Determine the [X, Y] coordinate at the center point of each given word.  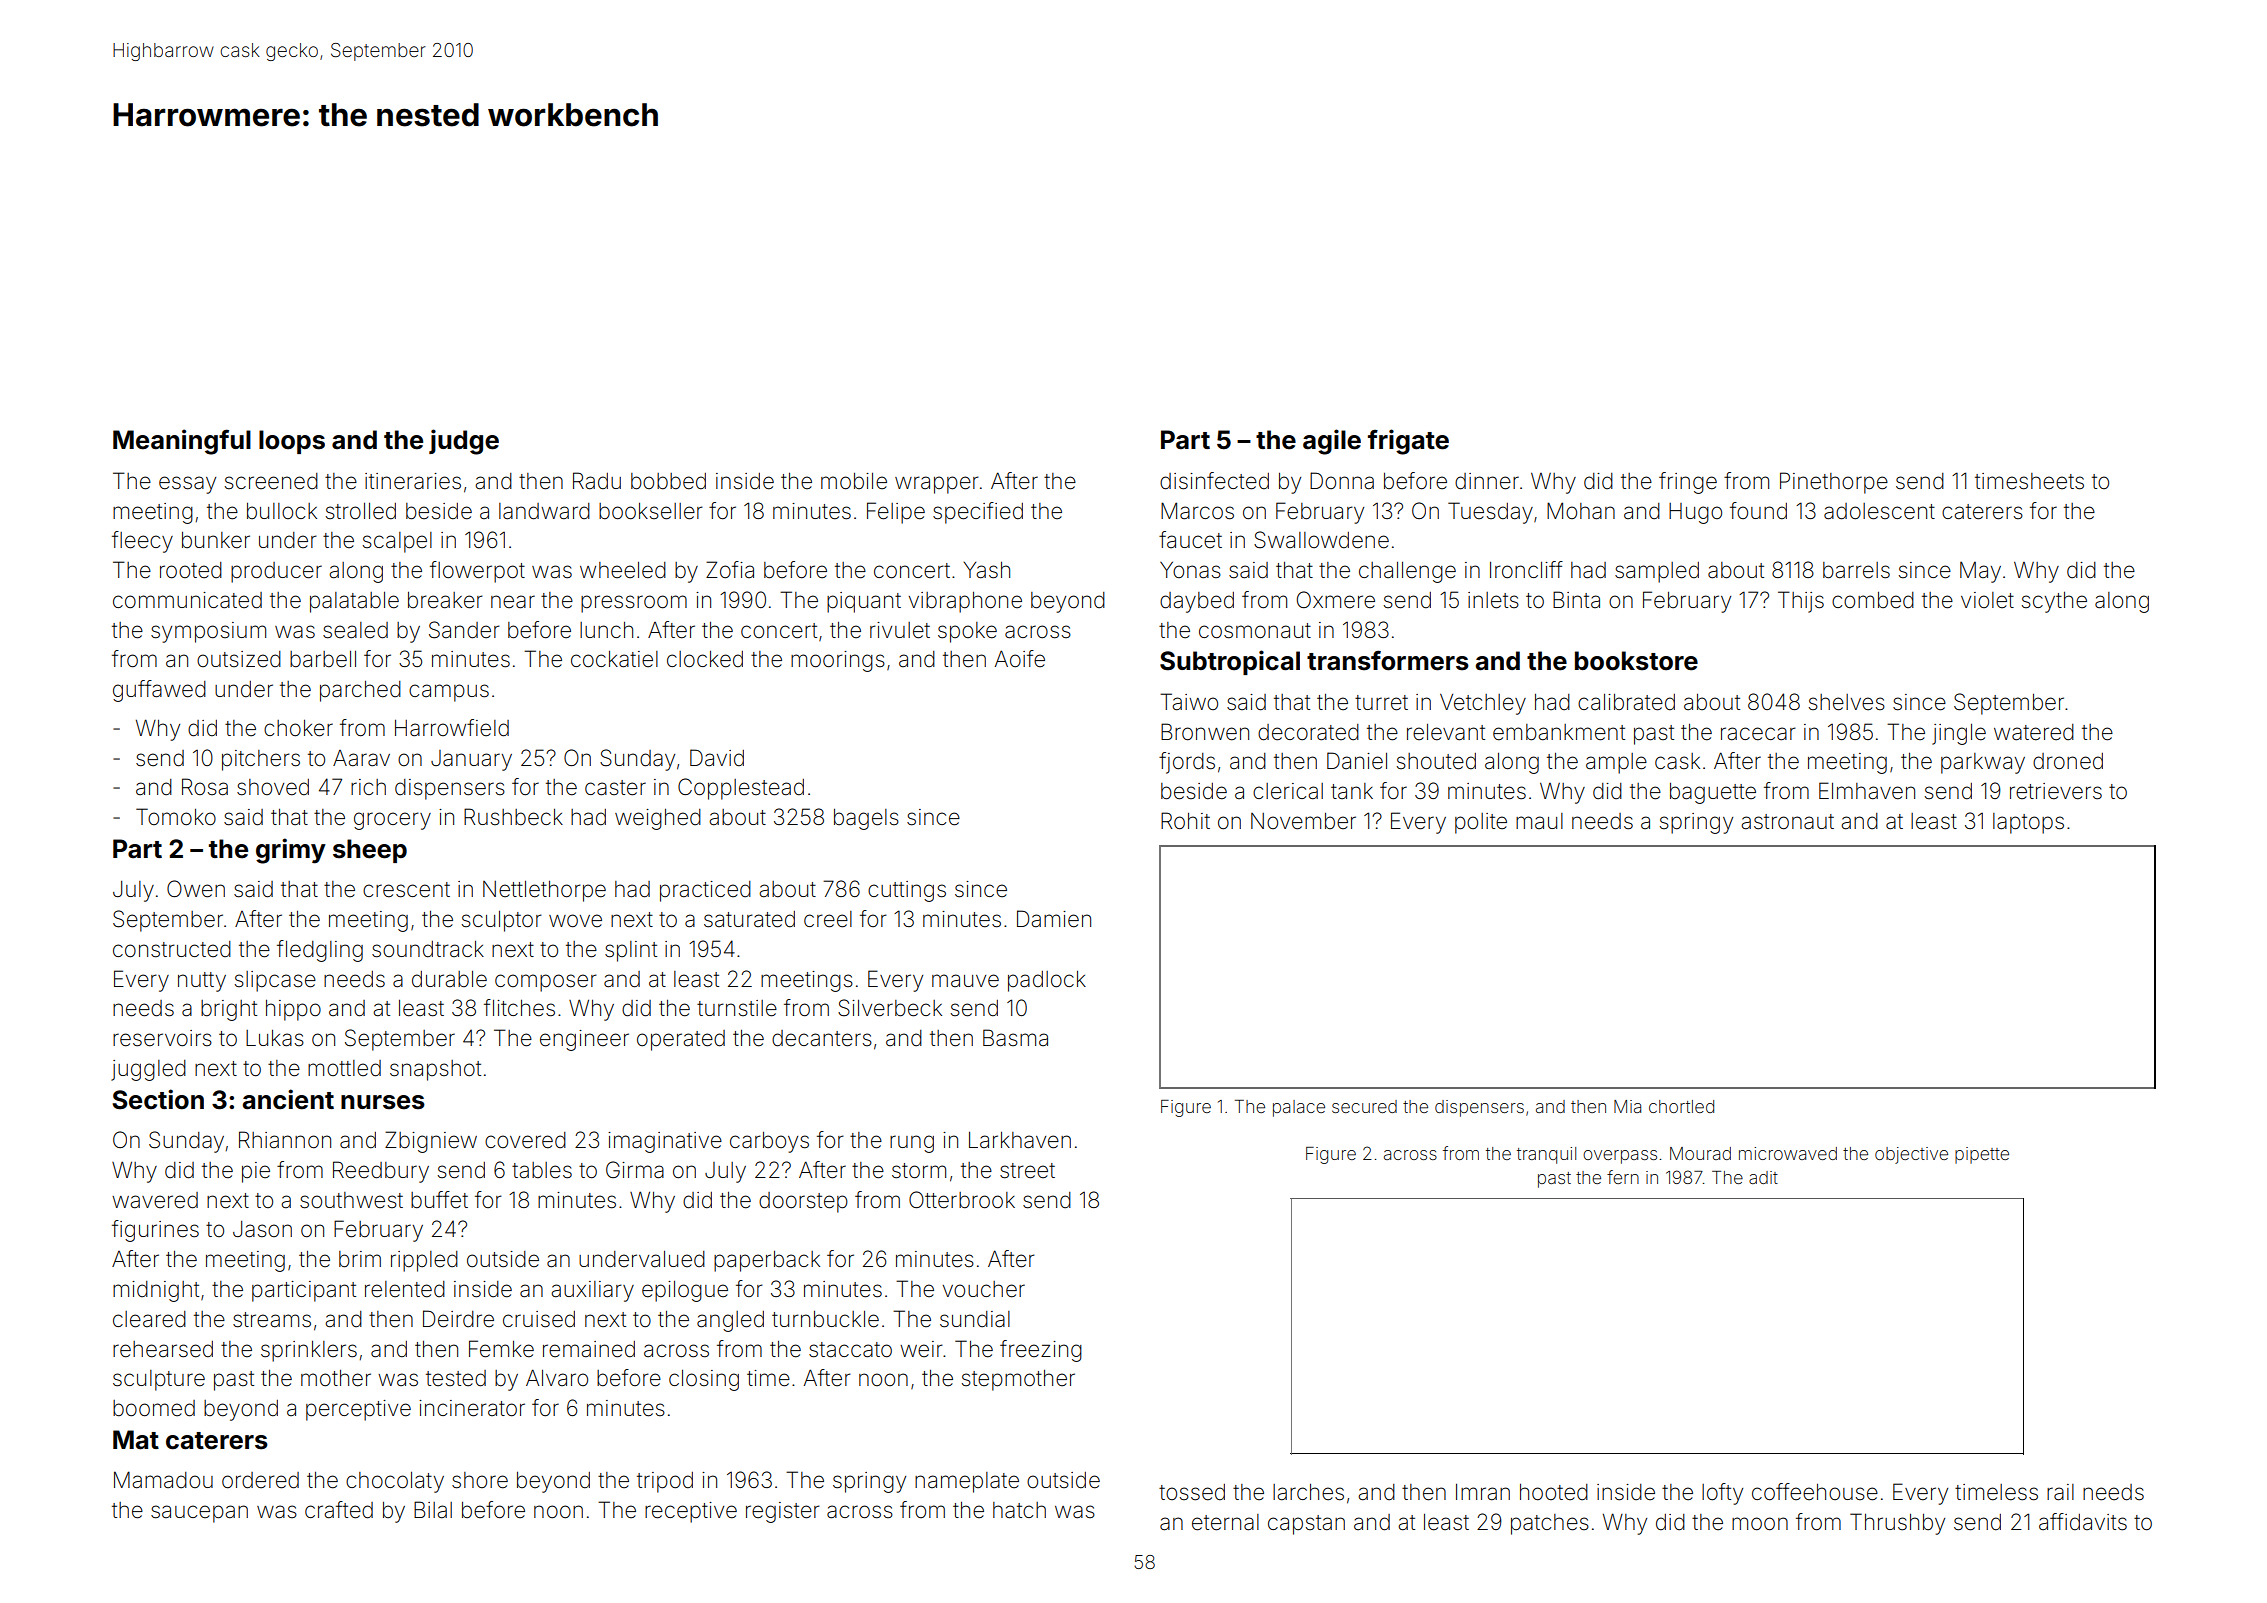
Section [158, 1099]
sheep [370, 851]
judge [464, 442]
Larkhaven [1020, 1140]
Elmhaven [1867, 791]
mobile [854, 481]
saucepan [199, 1514]
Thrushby [1897, 1524]
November [1303, 821]
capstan [1306, 1525]
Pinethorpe [1834, 483]
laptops [2028, 823]
